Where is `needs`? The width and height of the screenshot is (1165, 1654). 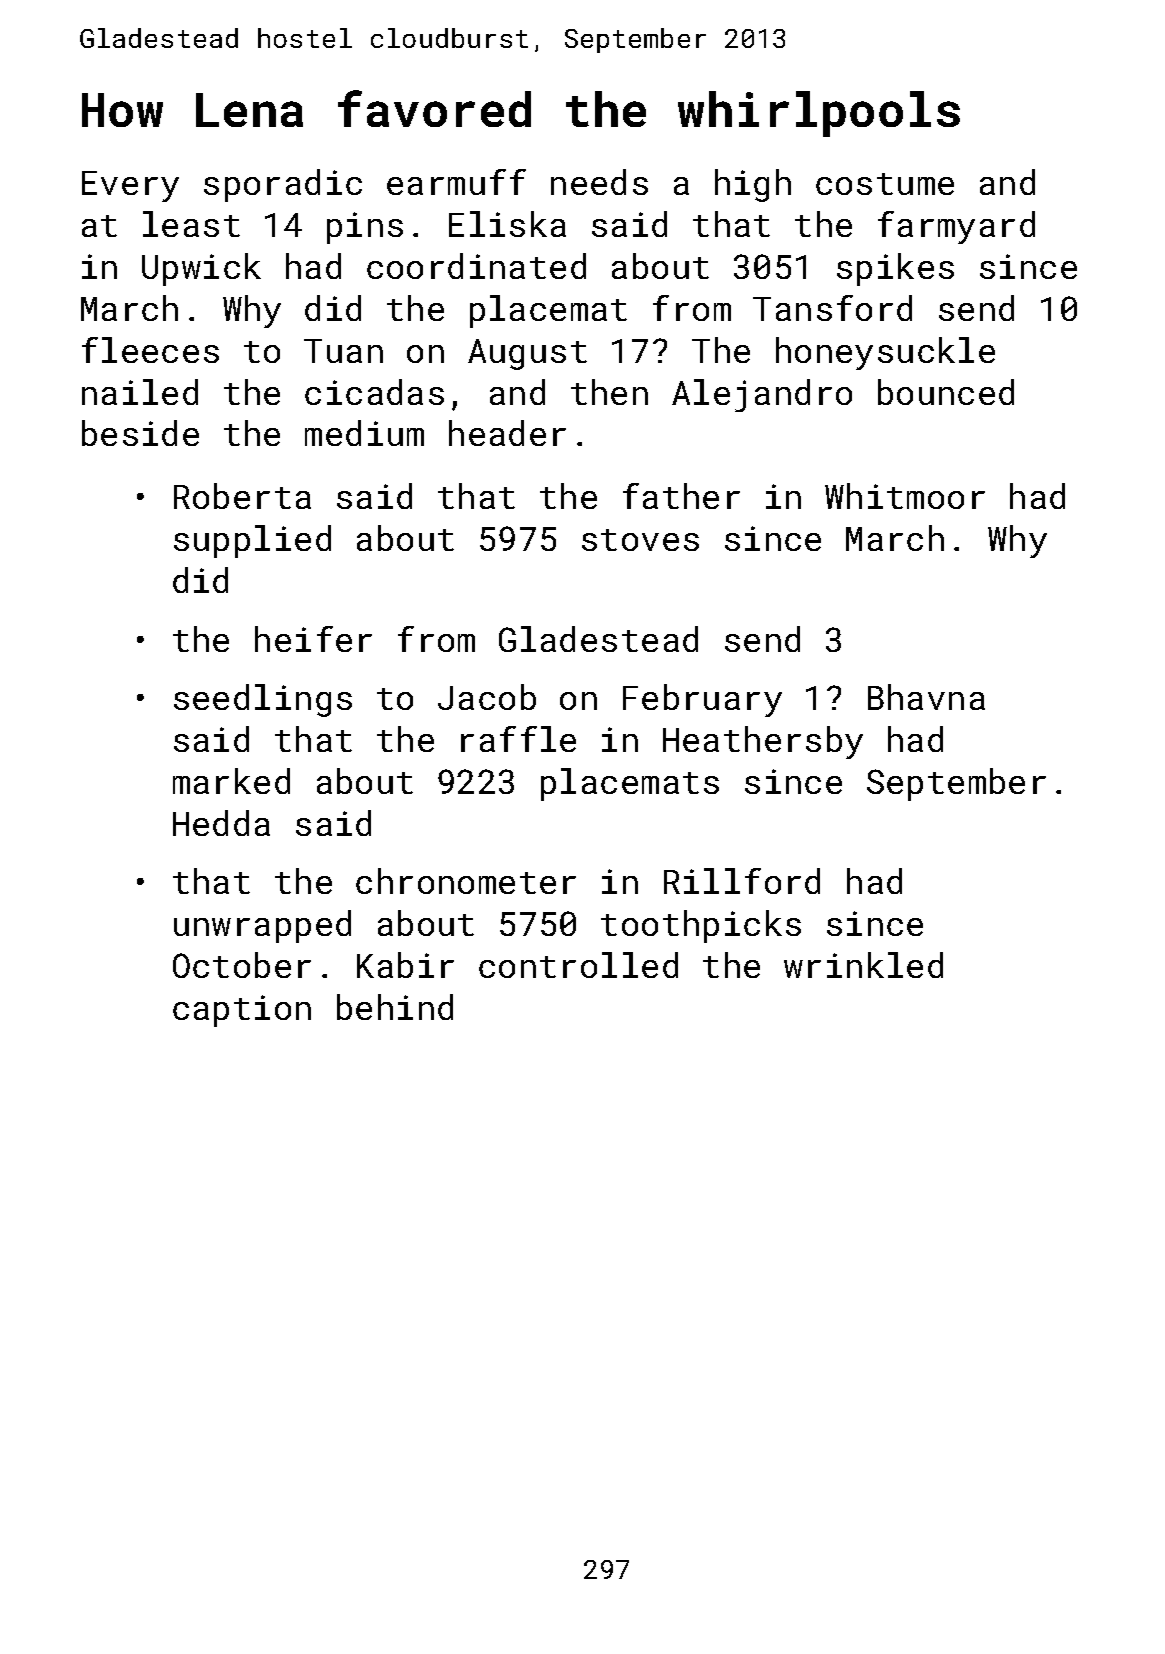 needs is located at coordinates (599, 182).
